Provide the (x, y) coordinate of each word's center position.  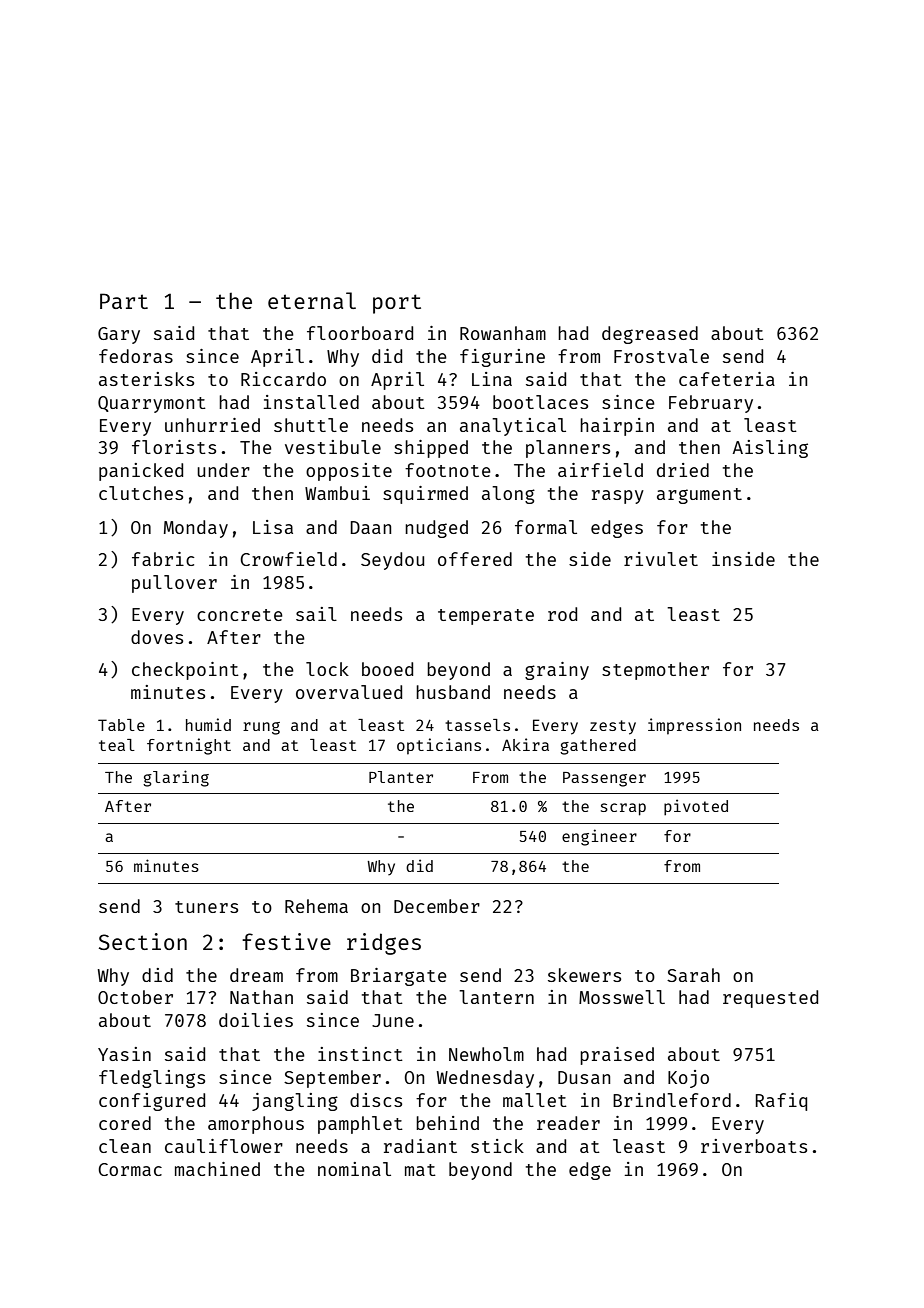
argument (699, 496)
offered (475, 559)
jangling (295, 1102)
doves (157, 637)
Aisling (770, 449)
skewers (584, 975)
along (508, 495)
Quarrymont (152, 404)
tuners (206, 907)
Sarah (693, 975)
